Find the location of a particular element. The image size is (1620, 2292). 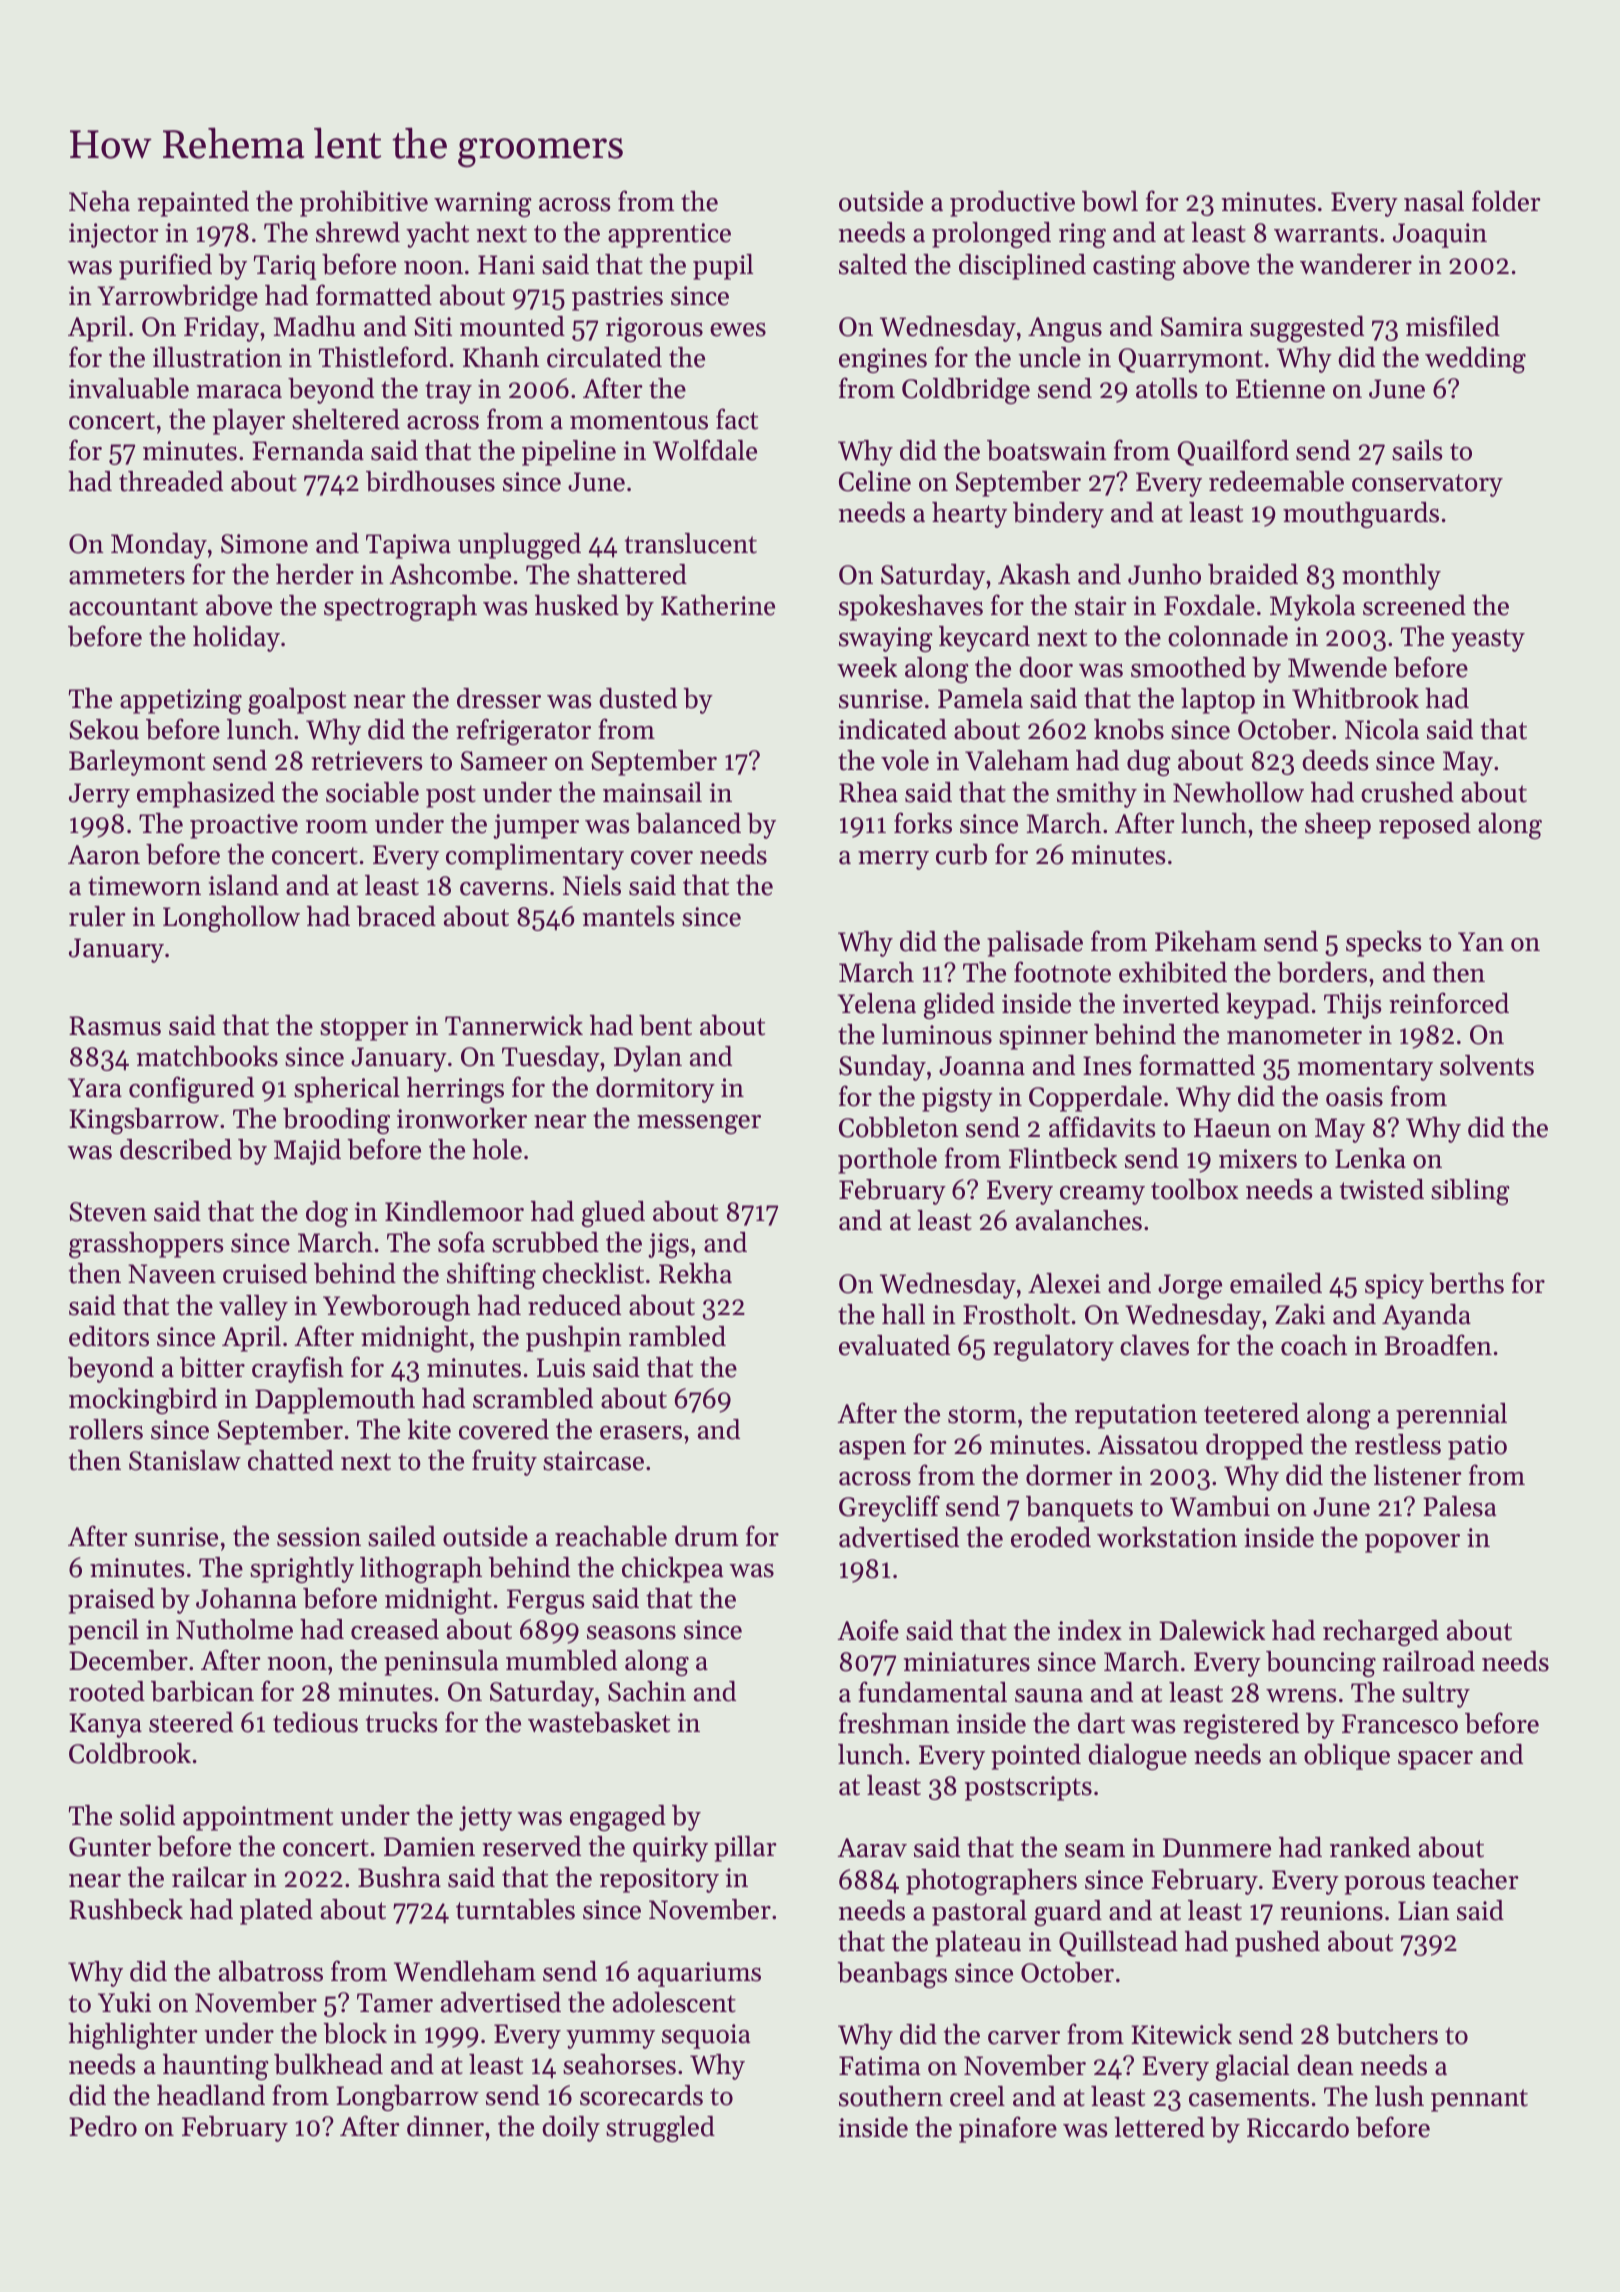

Sekou is located at coordinates (104, 729).
